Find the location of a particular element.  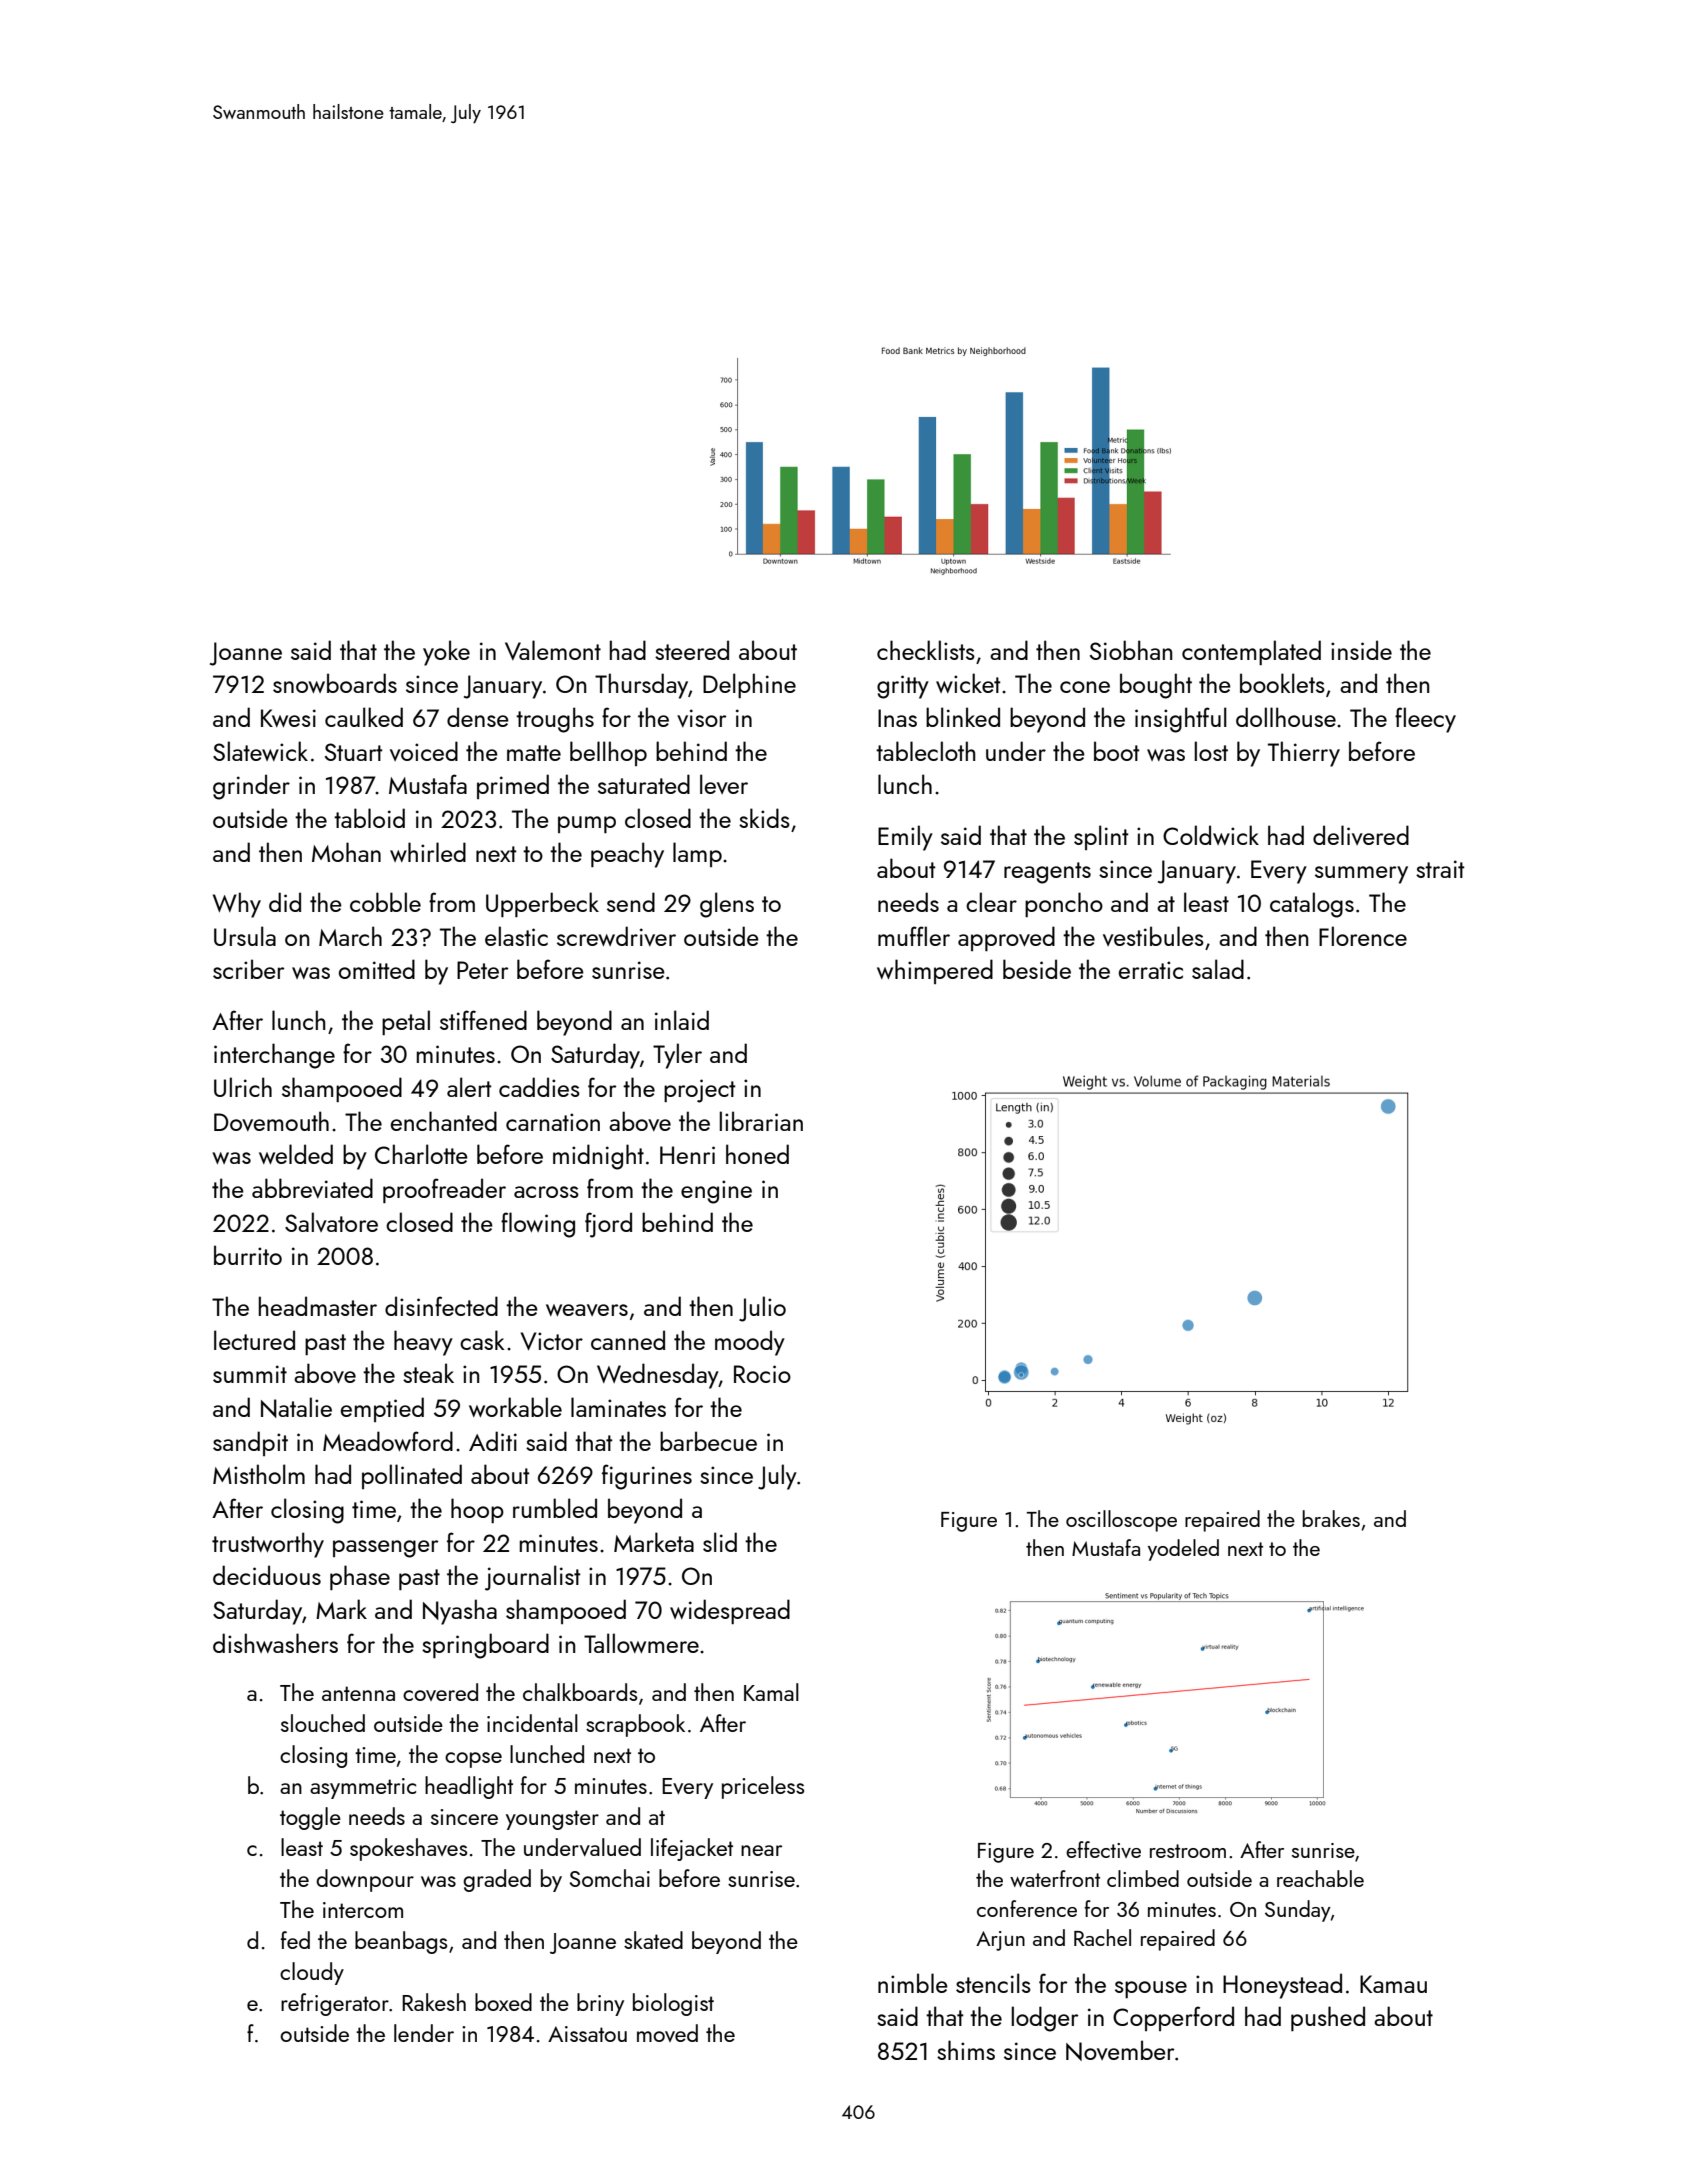

Kamal is located at coordinates (771, 1692).
